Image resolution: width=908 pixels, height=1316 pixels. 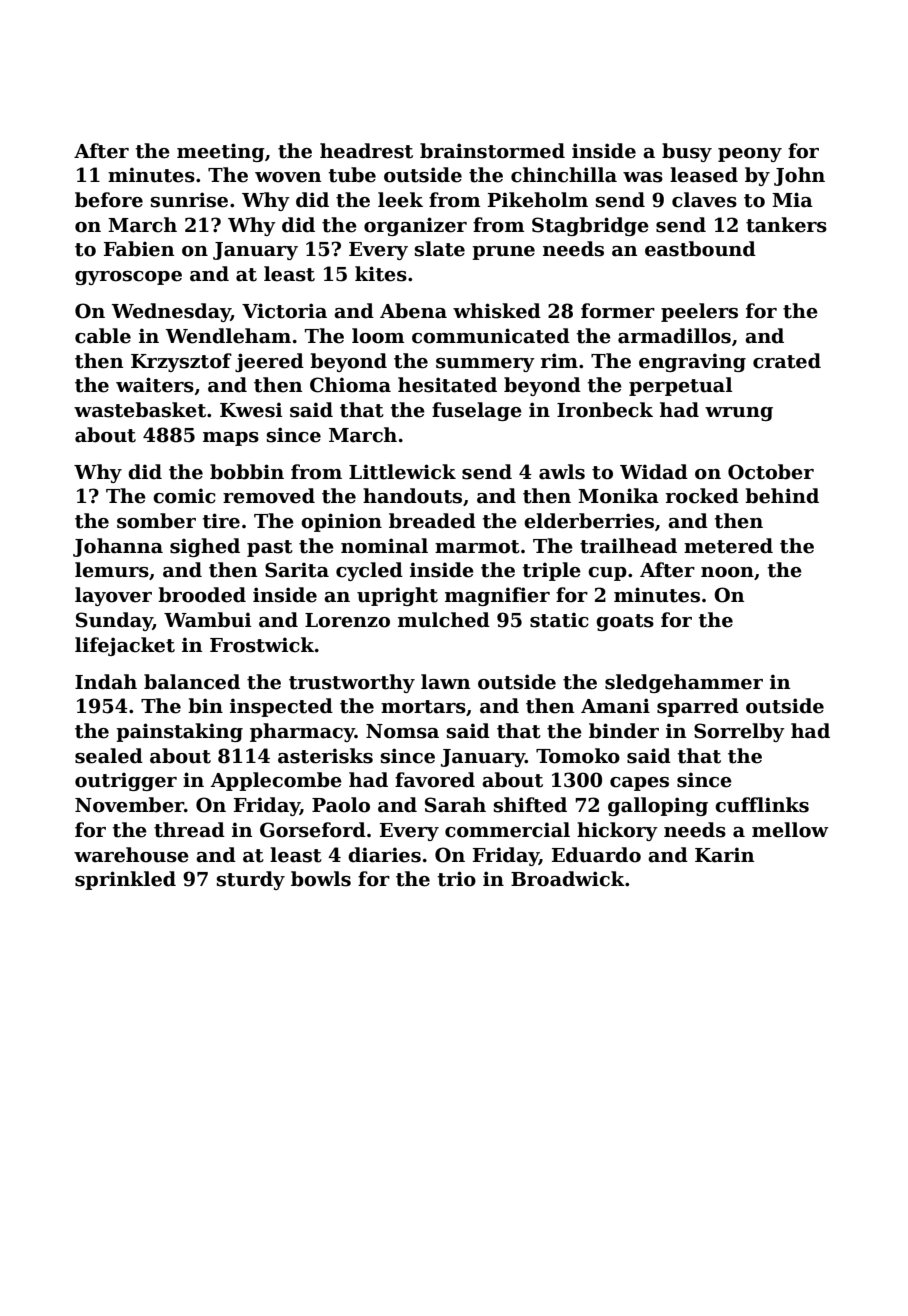 What do you see at coordinates (128, 278) in the screenshot?
I see `gyroscope` at bounding box center [128, 278].
